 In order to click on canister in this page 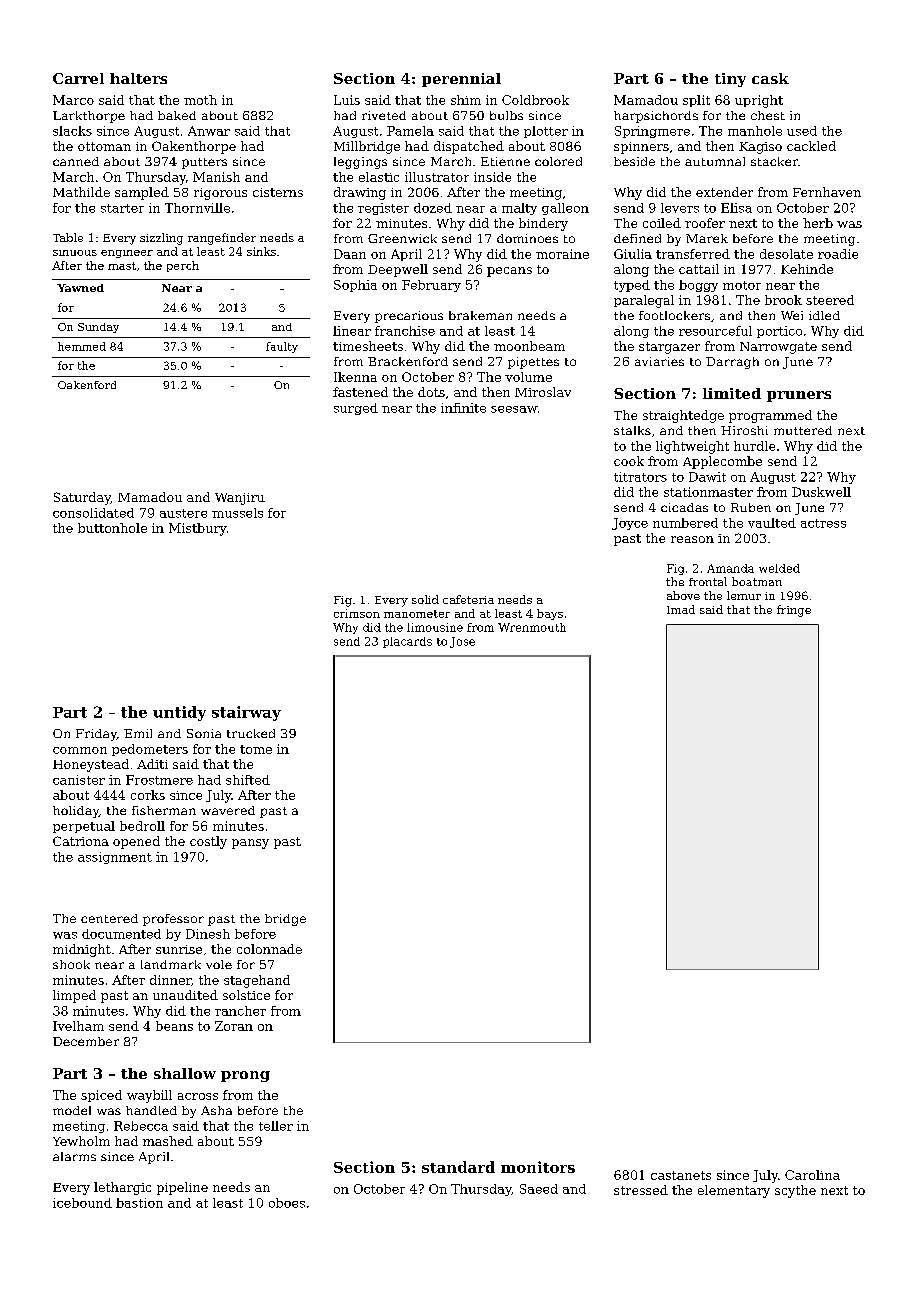, I will do `click(79, 780)`.
